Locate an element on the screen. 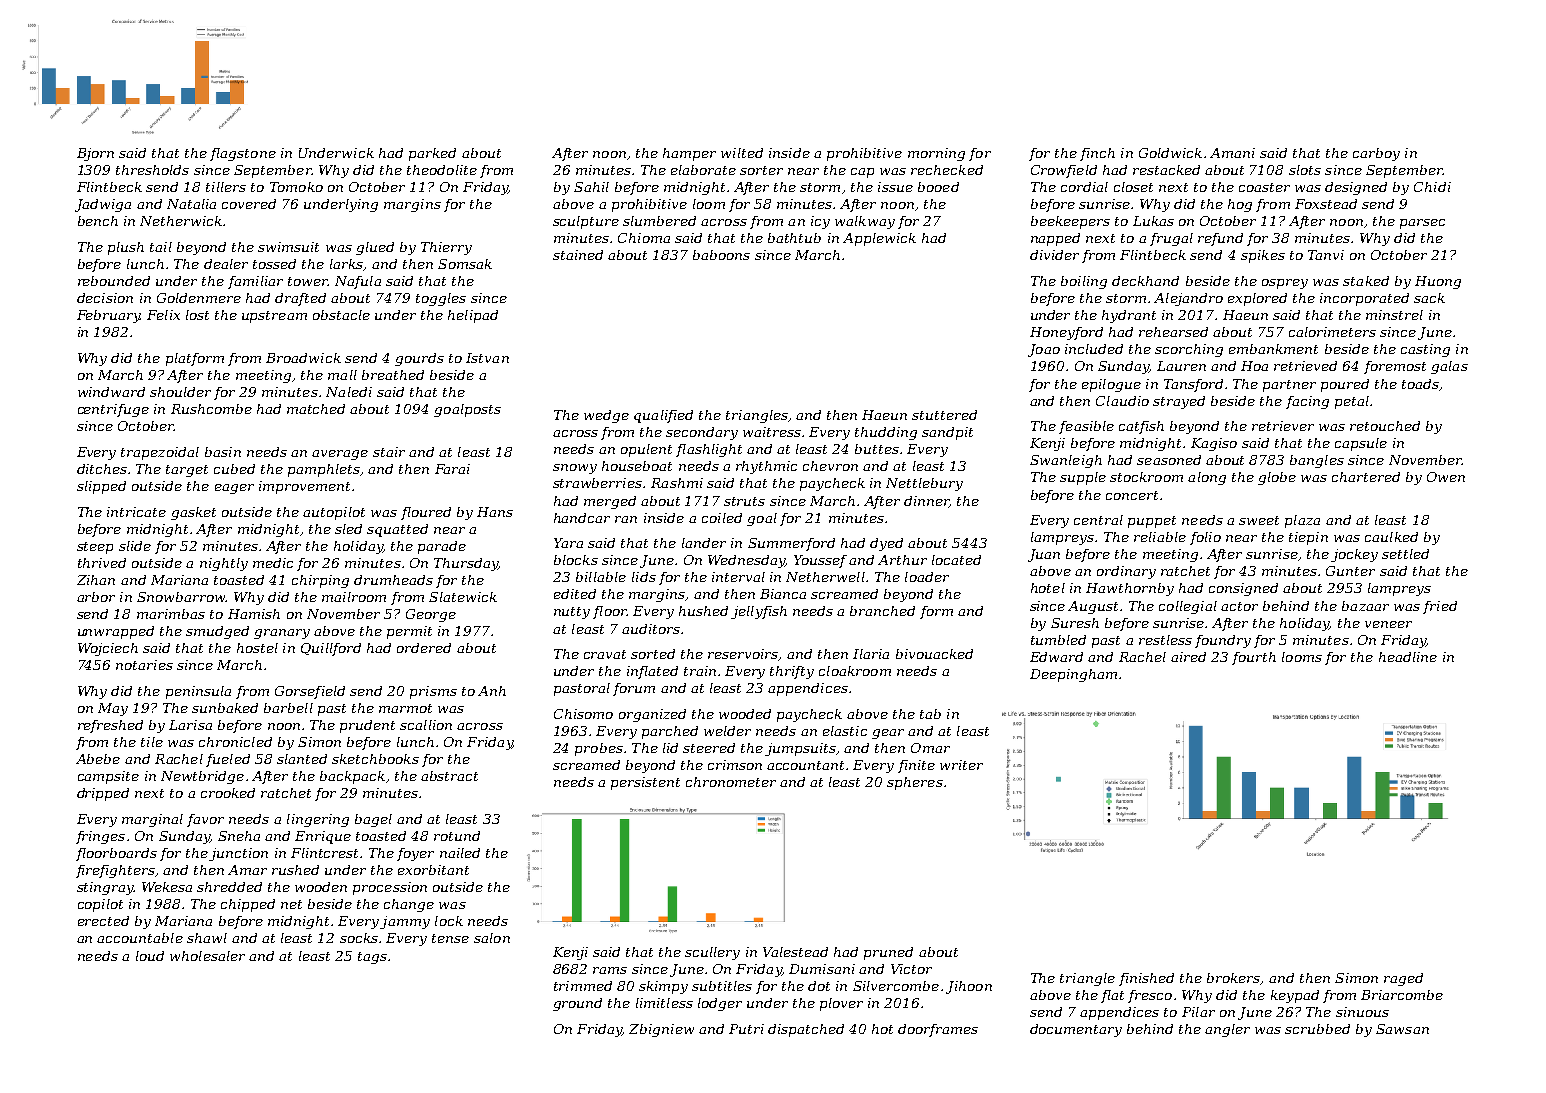 The height and width of the screenshot is (1093, 1546). Hamish is located at coordinates (254, 614).
